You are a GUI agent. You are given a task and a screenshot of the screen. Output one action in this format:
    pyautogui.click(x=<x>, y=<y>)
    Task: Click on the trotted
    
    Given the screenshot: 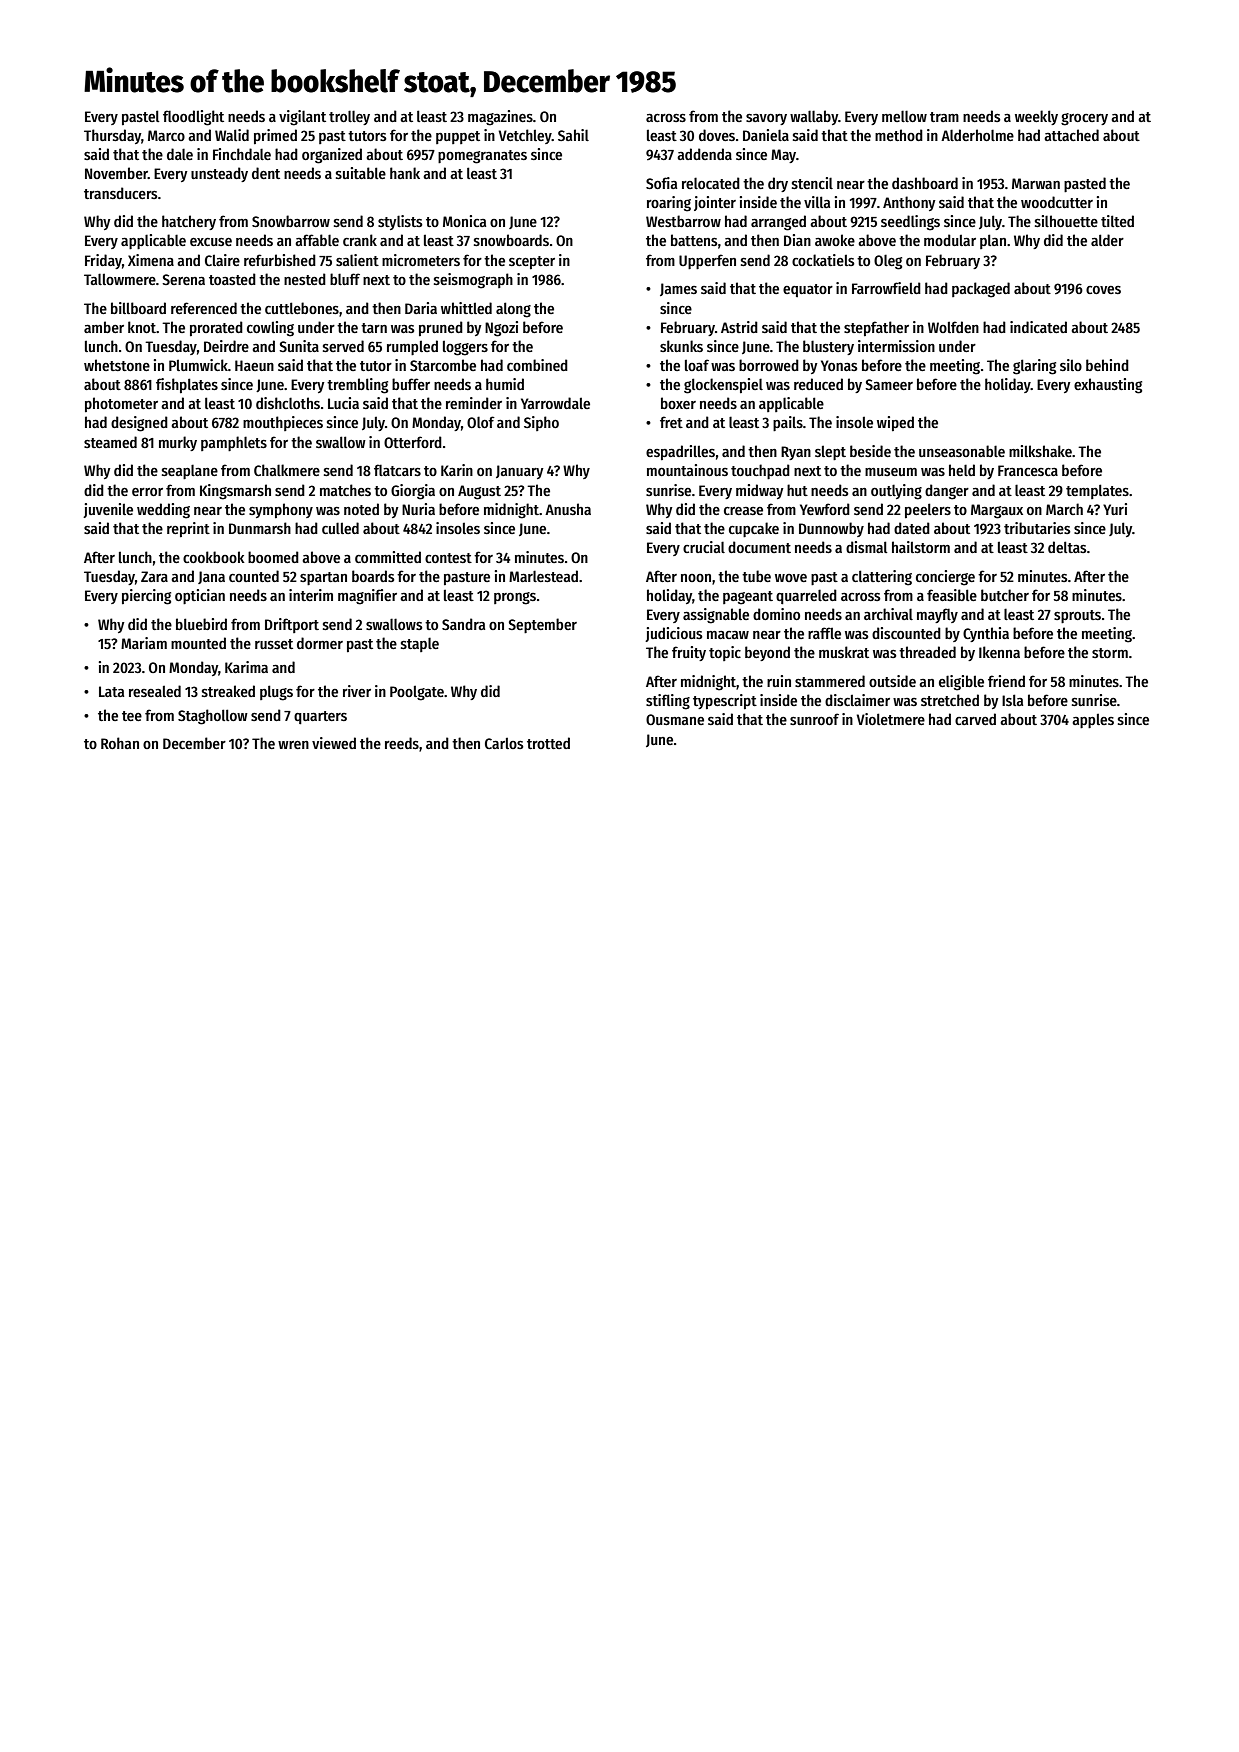 What is the action you would take?
    pyautogui.click(x=548, y=743)
